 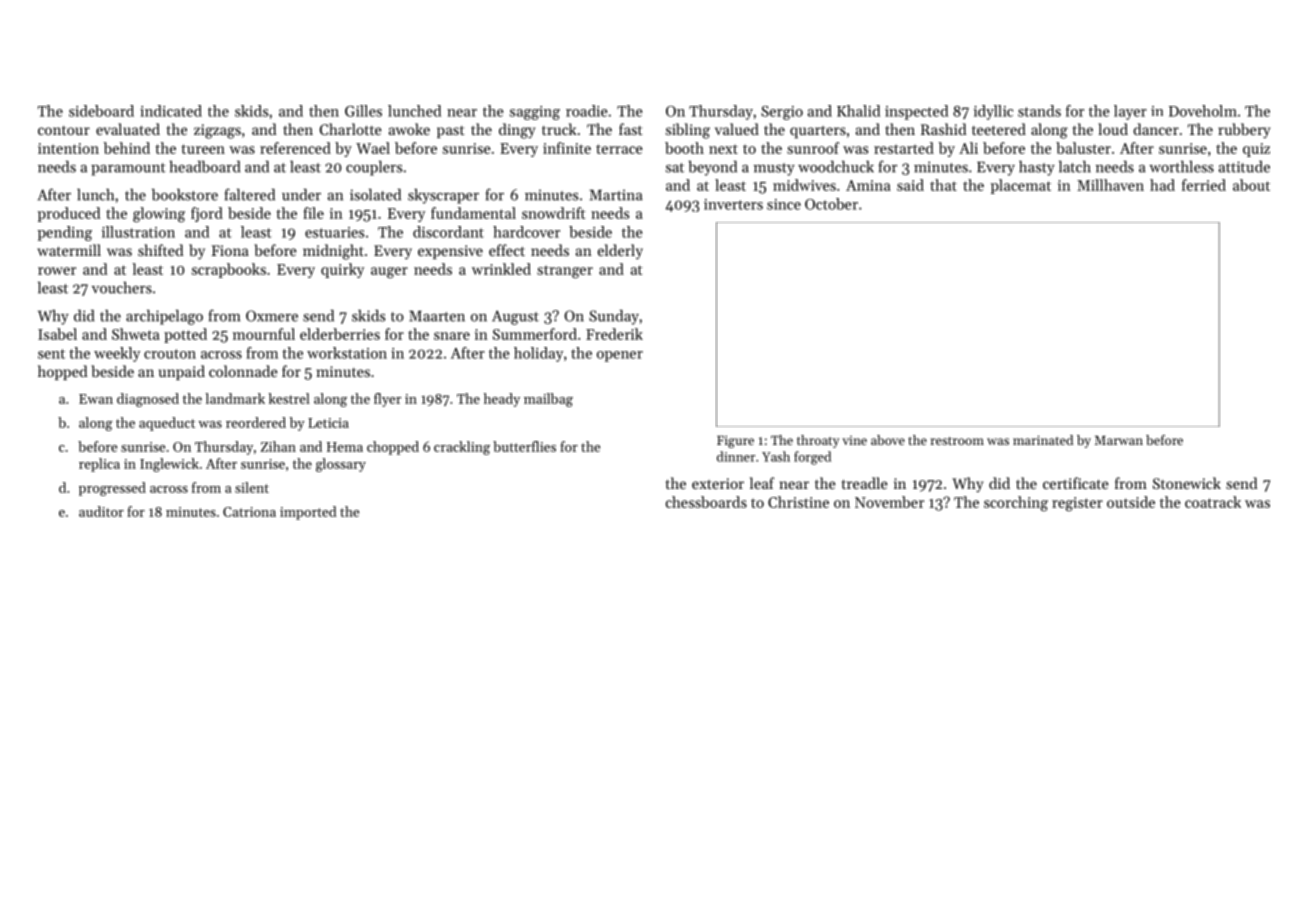 What do you see at coordinates (1256, 150) in the image?
I see `quiz` at bounding box center [1256, 150].
